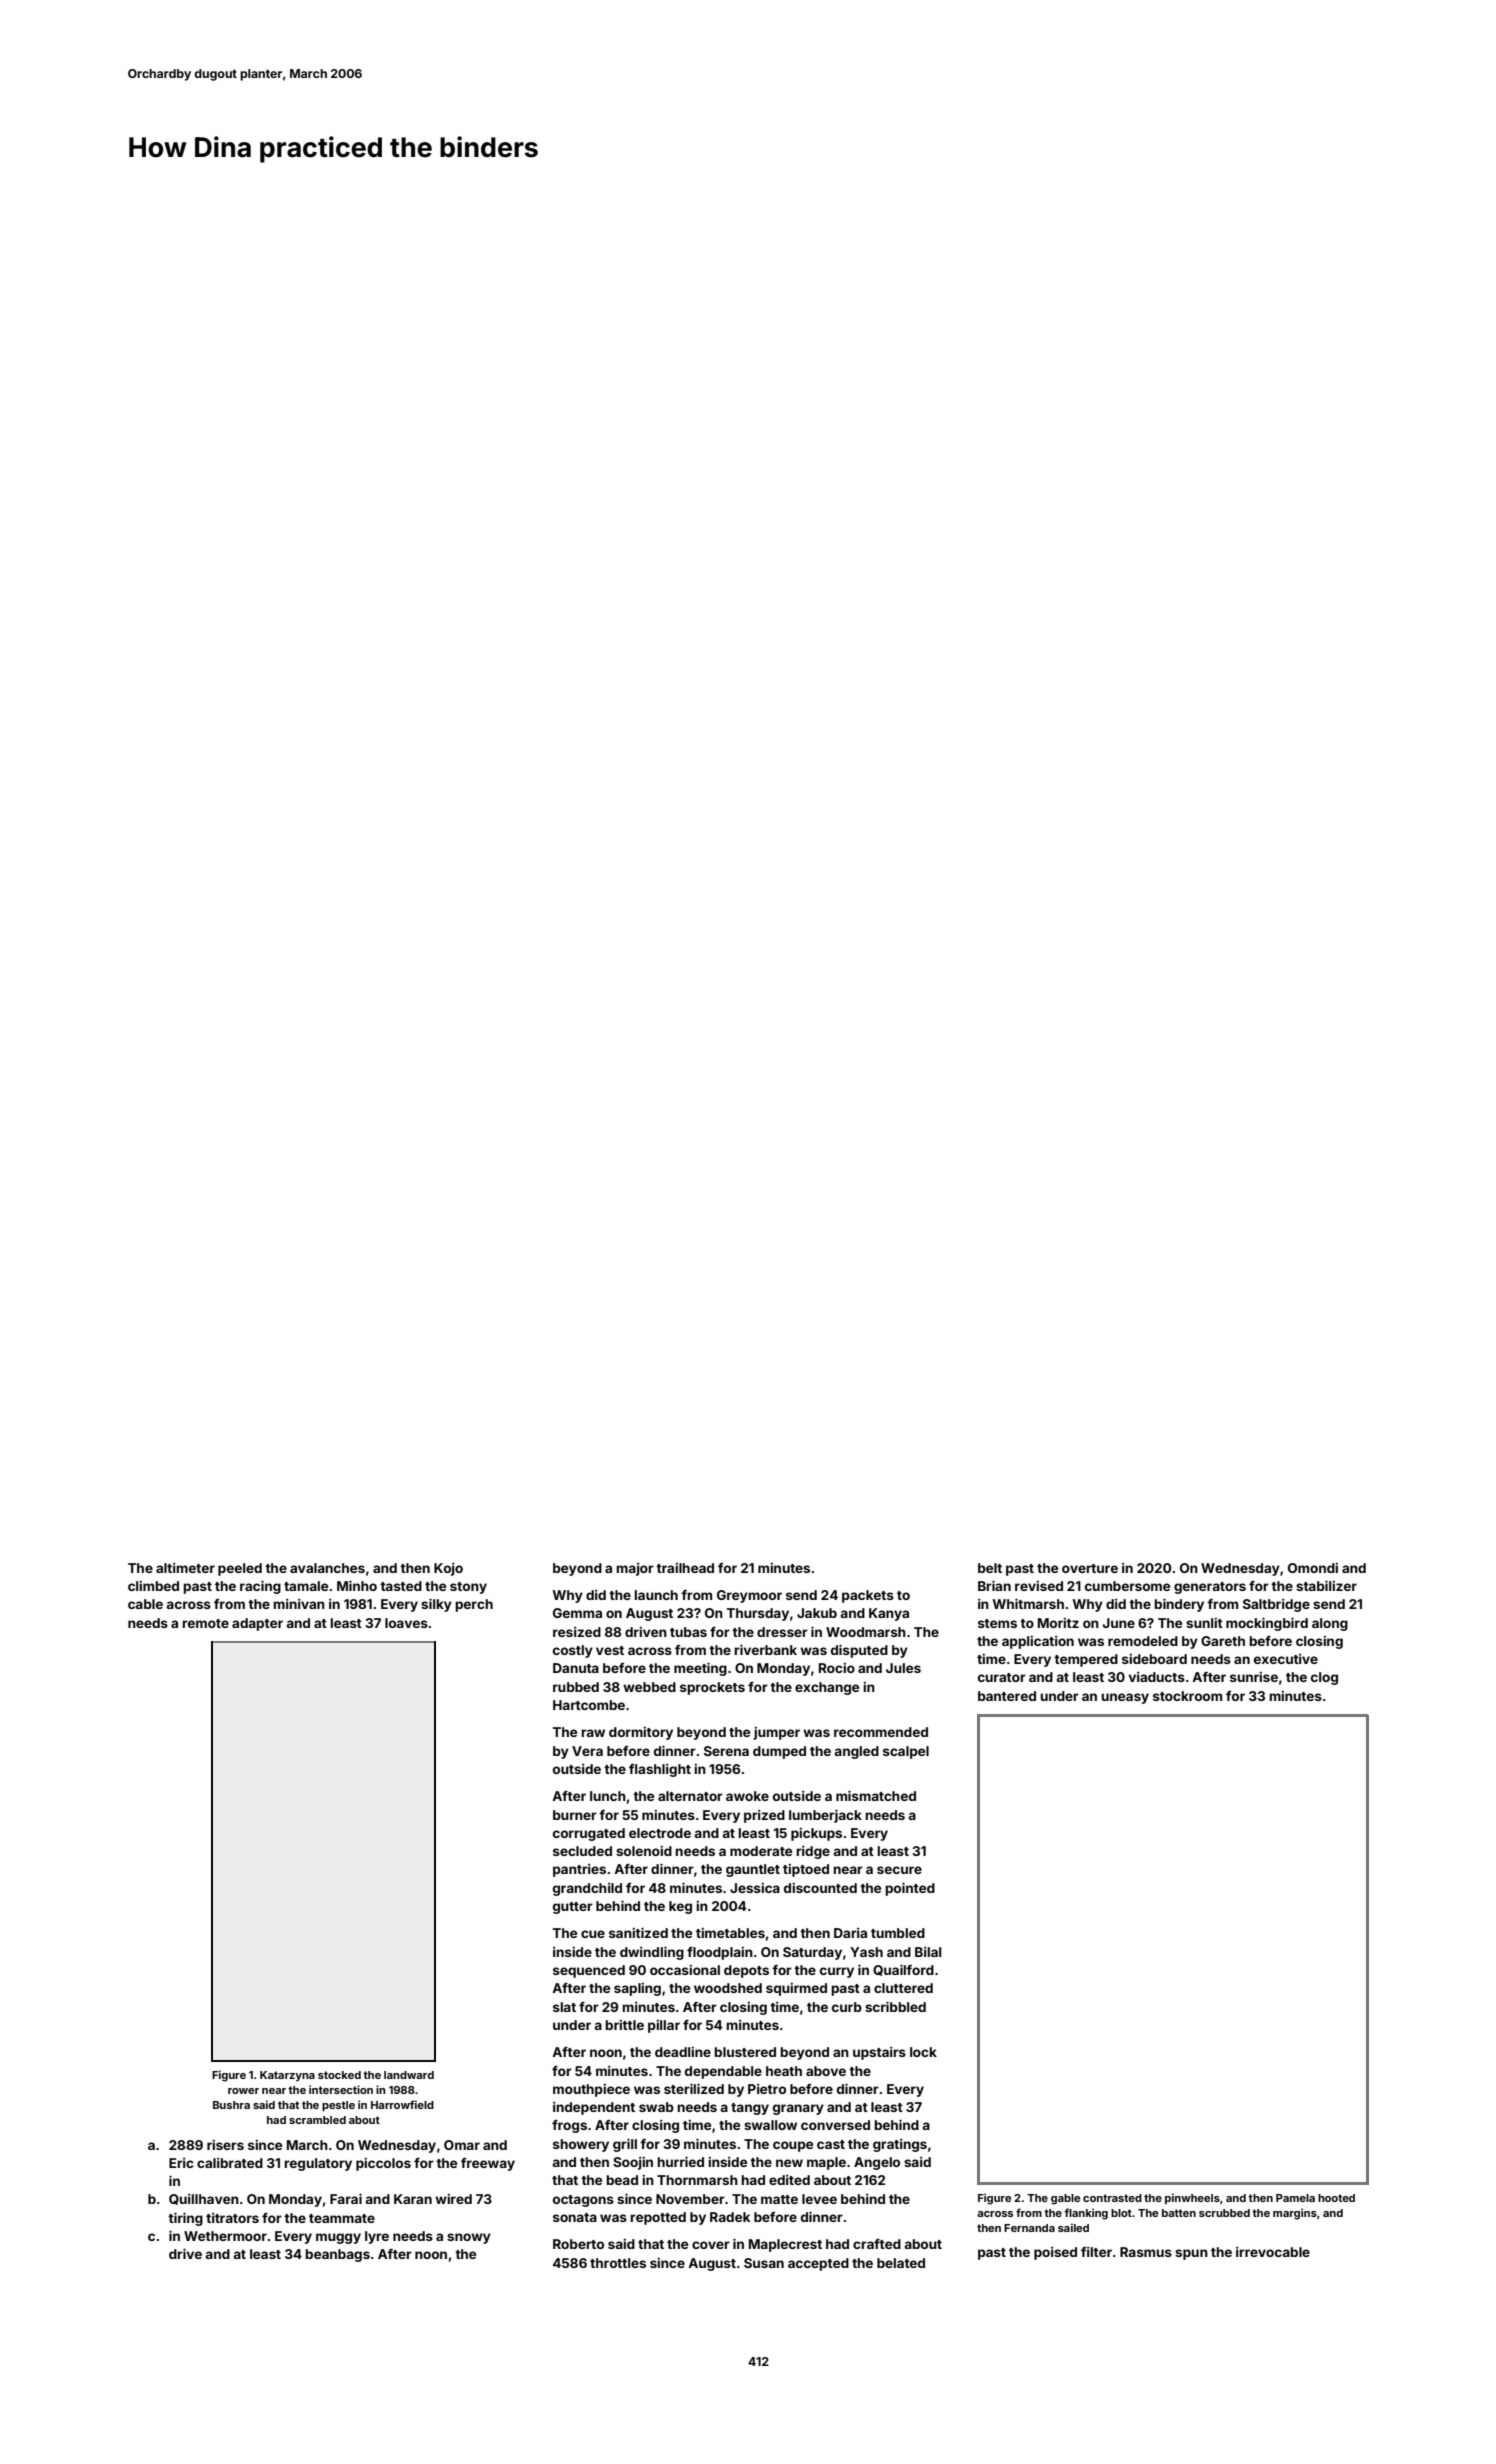 This page has width=1496, height=2464. Describe the element at coordinates (923, 2052) in the page. I see `lock` at that location.
